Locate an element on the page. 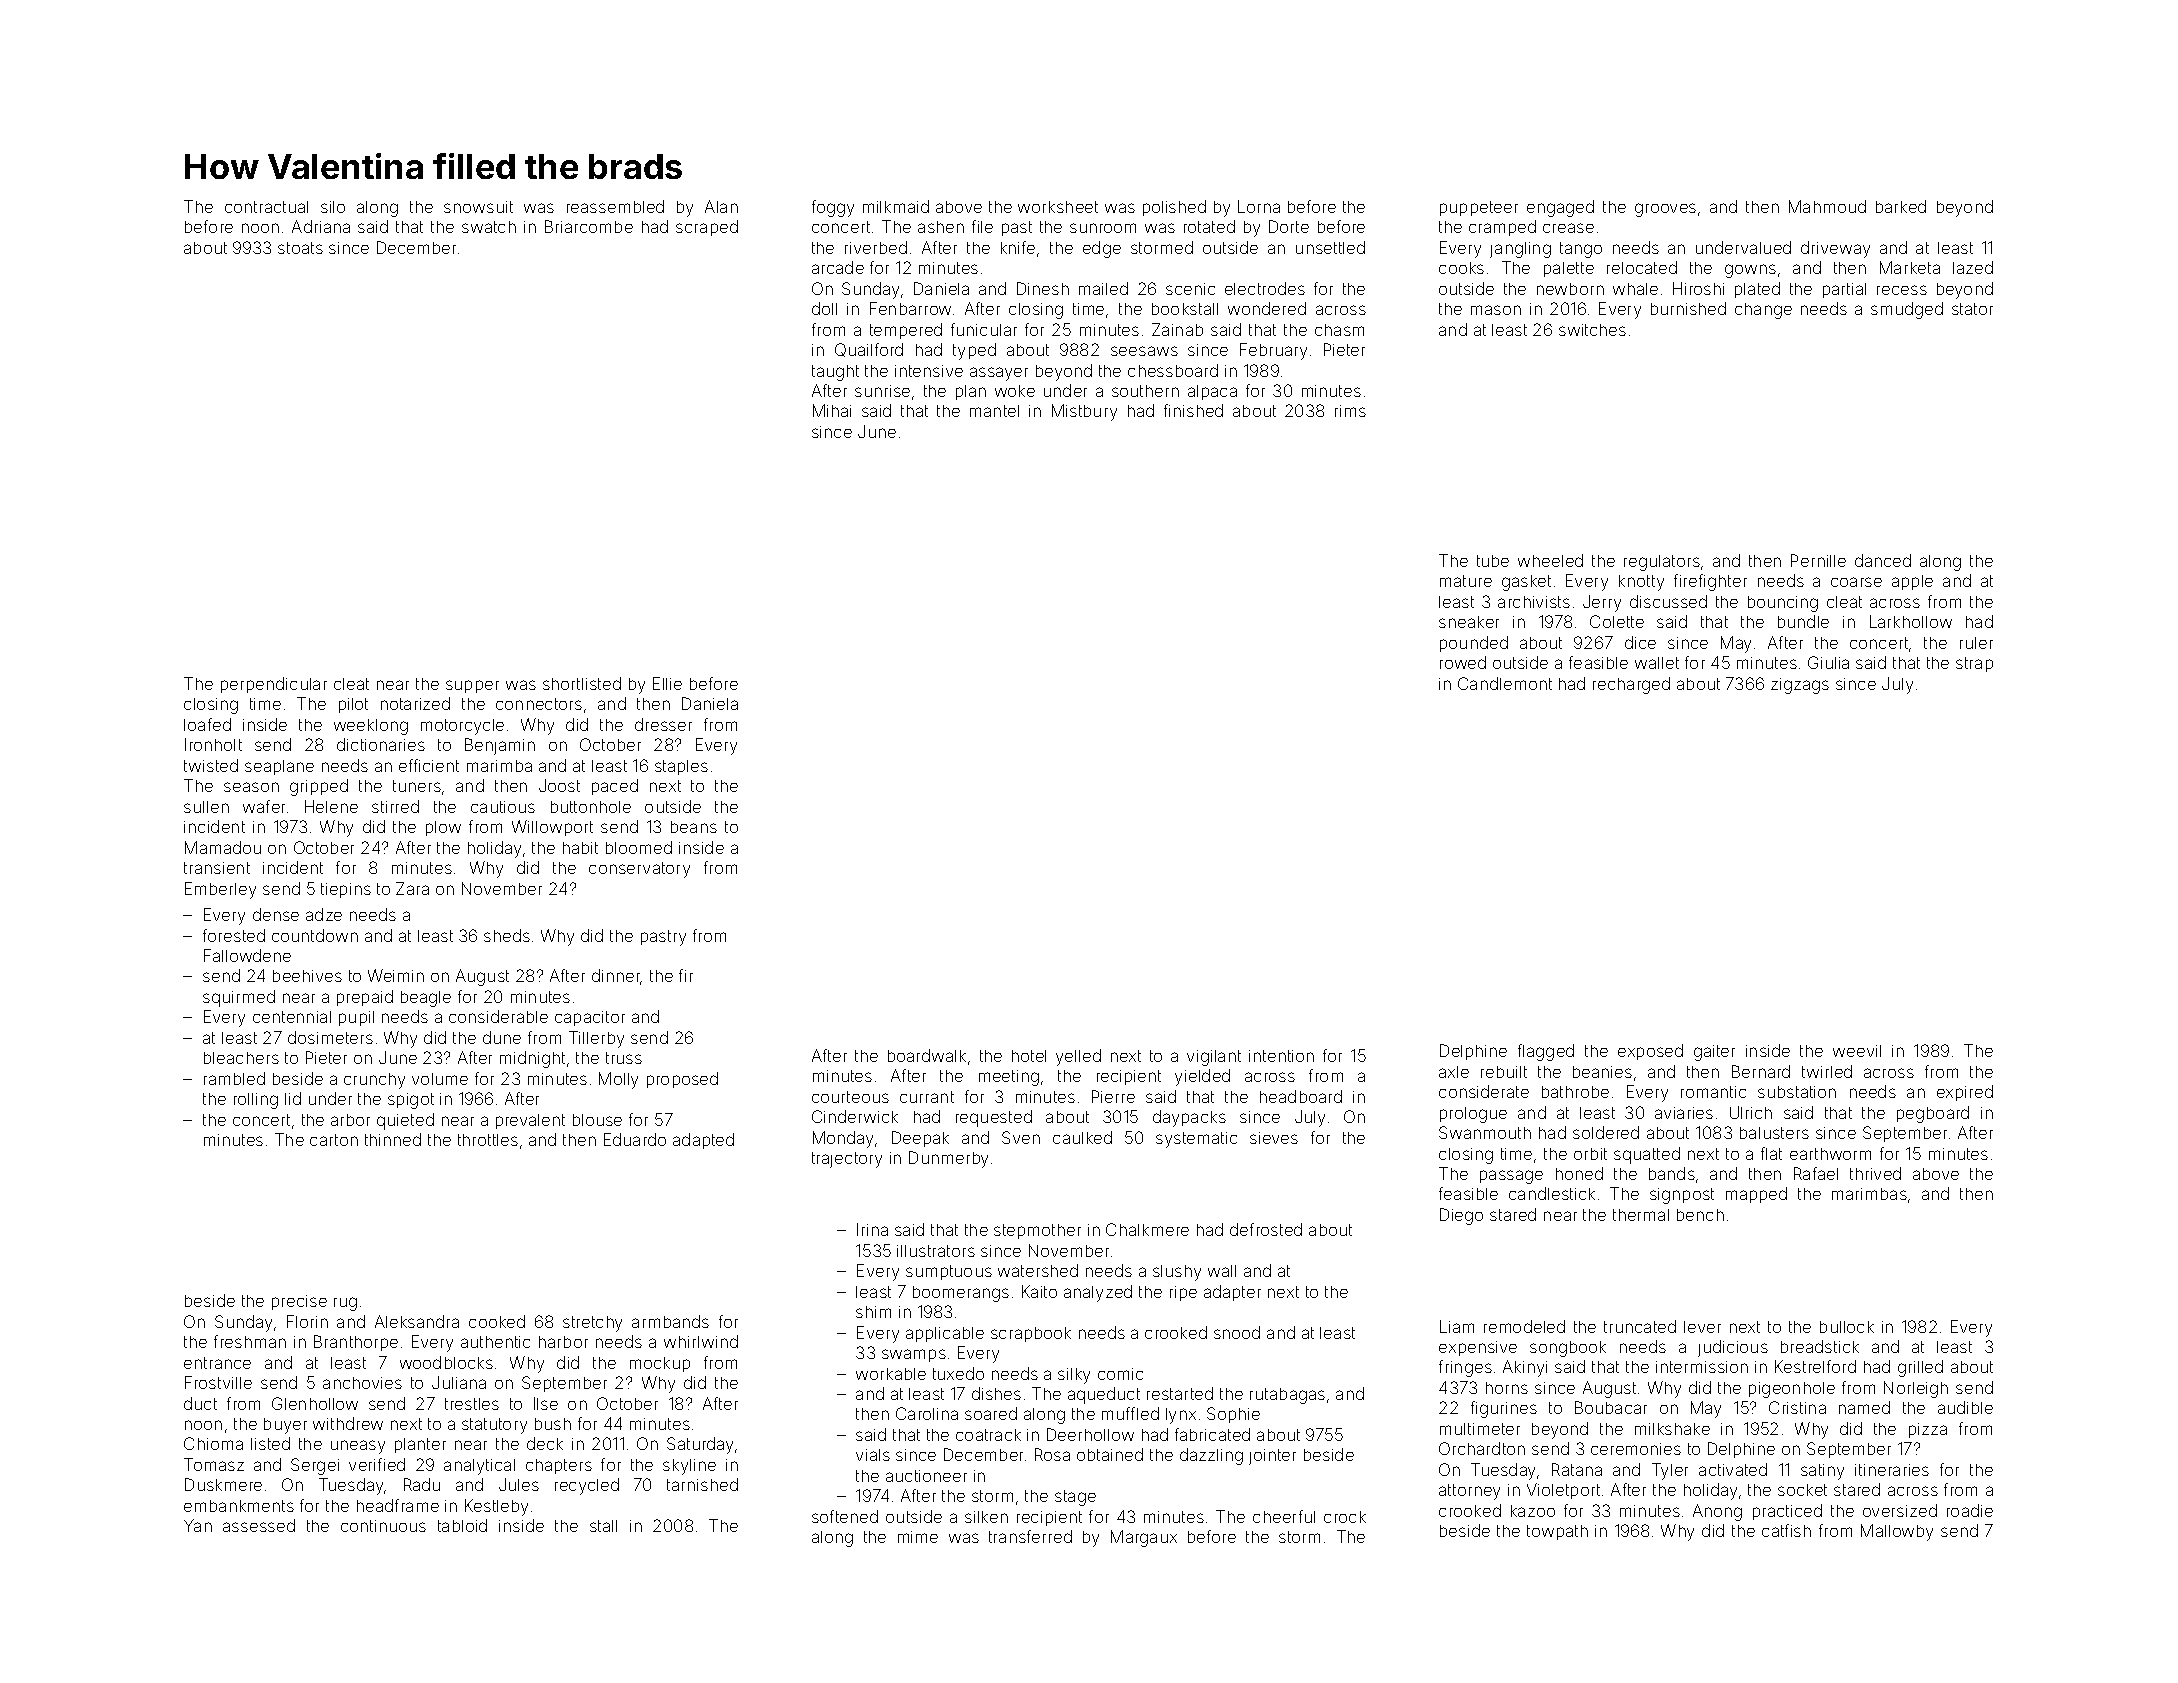  beans is located at coordinates (694, 827).
